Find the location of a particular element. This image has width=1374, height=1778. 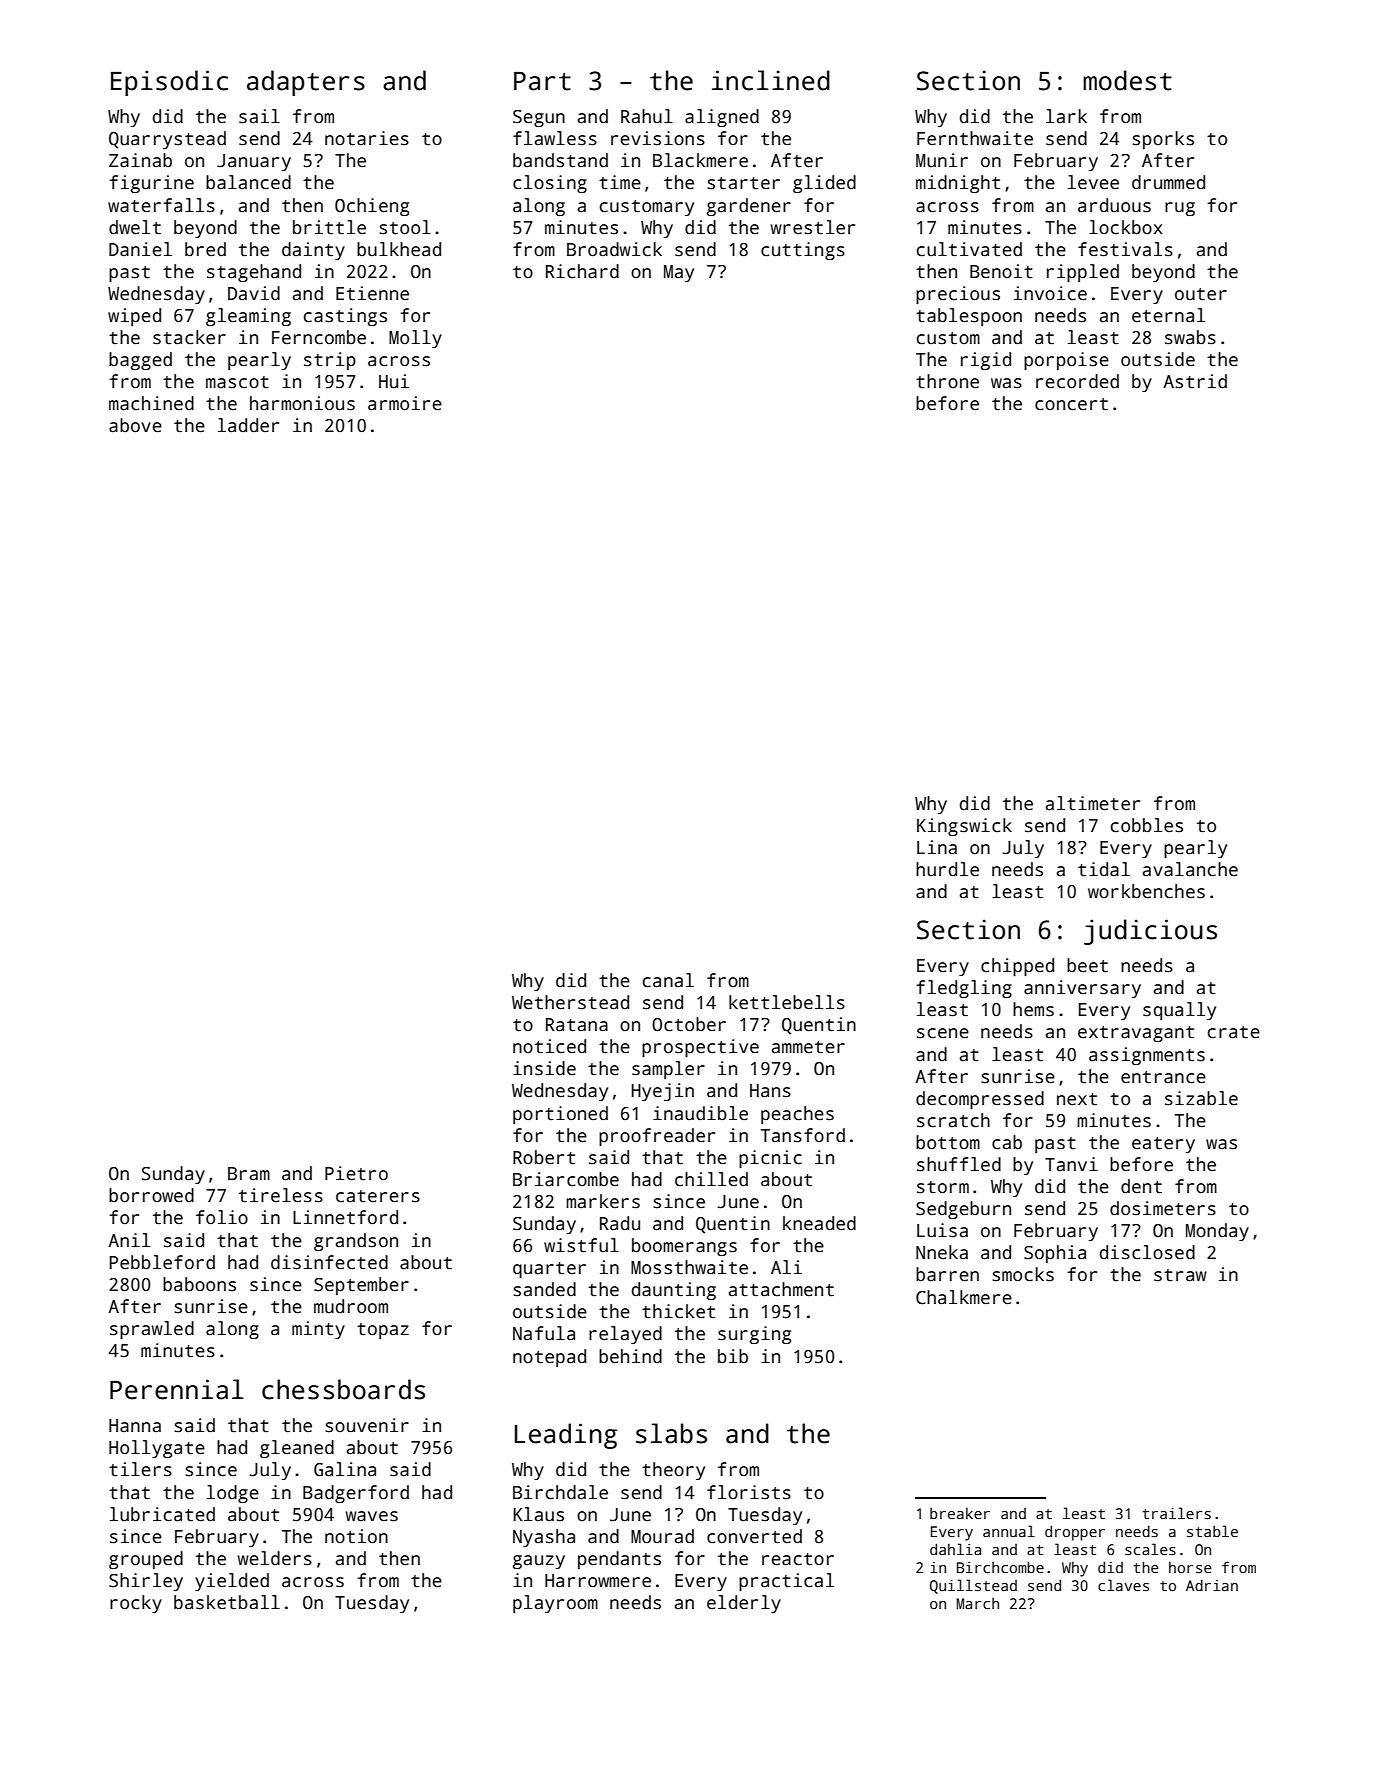

cobbles is located at coordinates (1147, 825).
